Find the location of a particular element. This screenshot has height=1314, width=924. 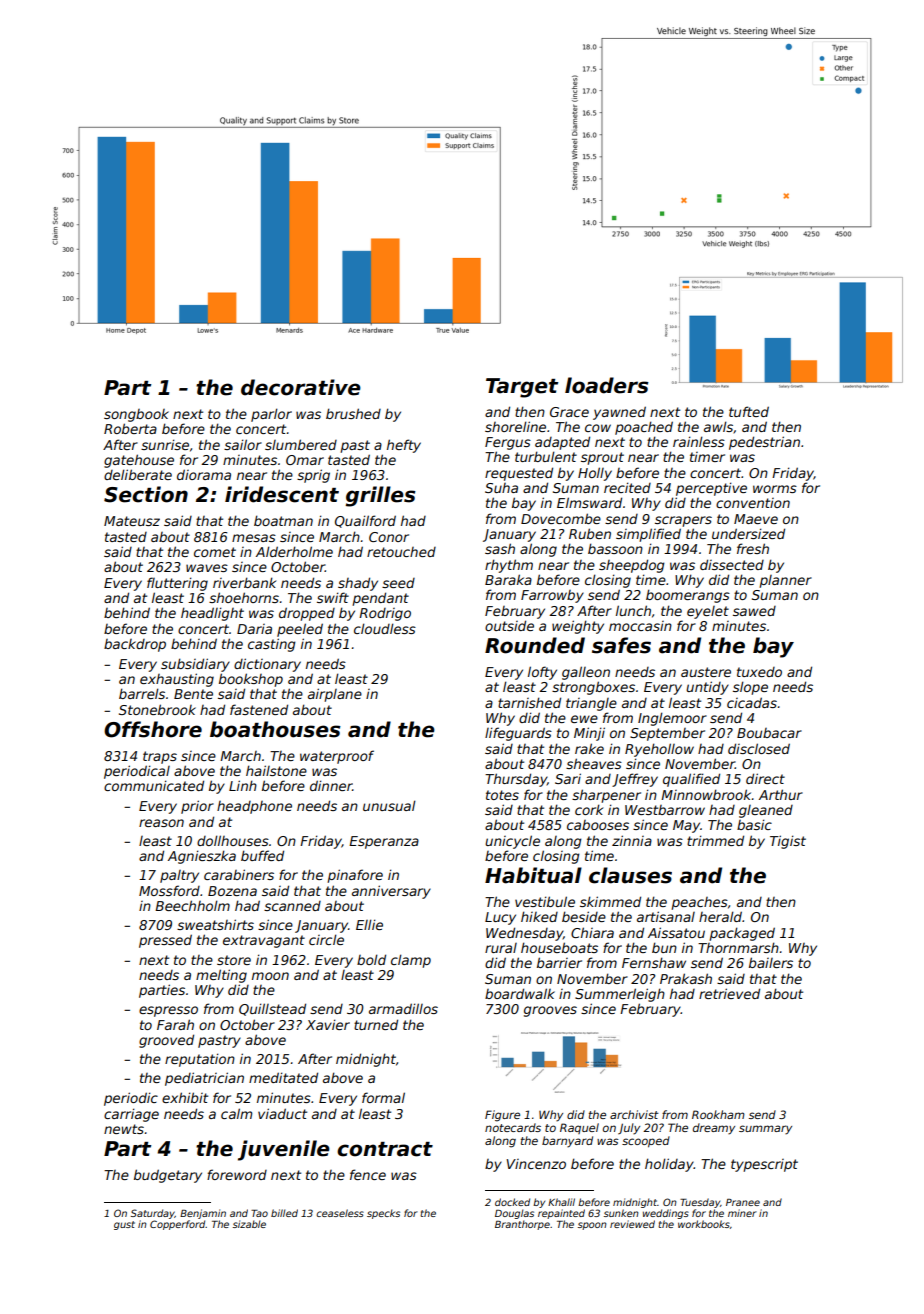

contract is located at coordinates (385, 1149).
